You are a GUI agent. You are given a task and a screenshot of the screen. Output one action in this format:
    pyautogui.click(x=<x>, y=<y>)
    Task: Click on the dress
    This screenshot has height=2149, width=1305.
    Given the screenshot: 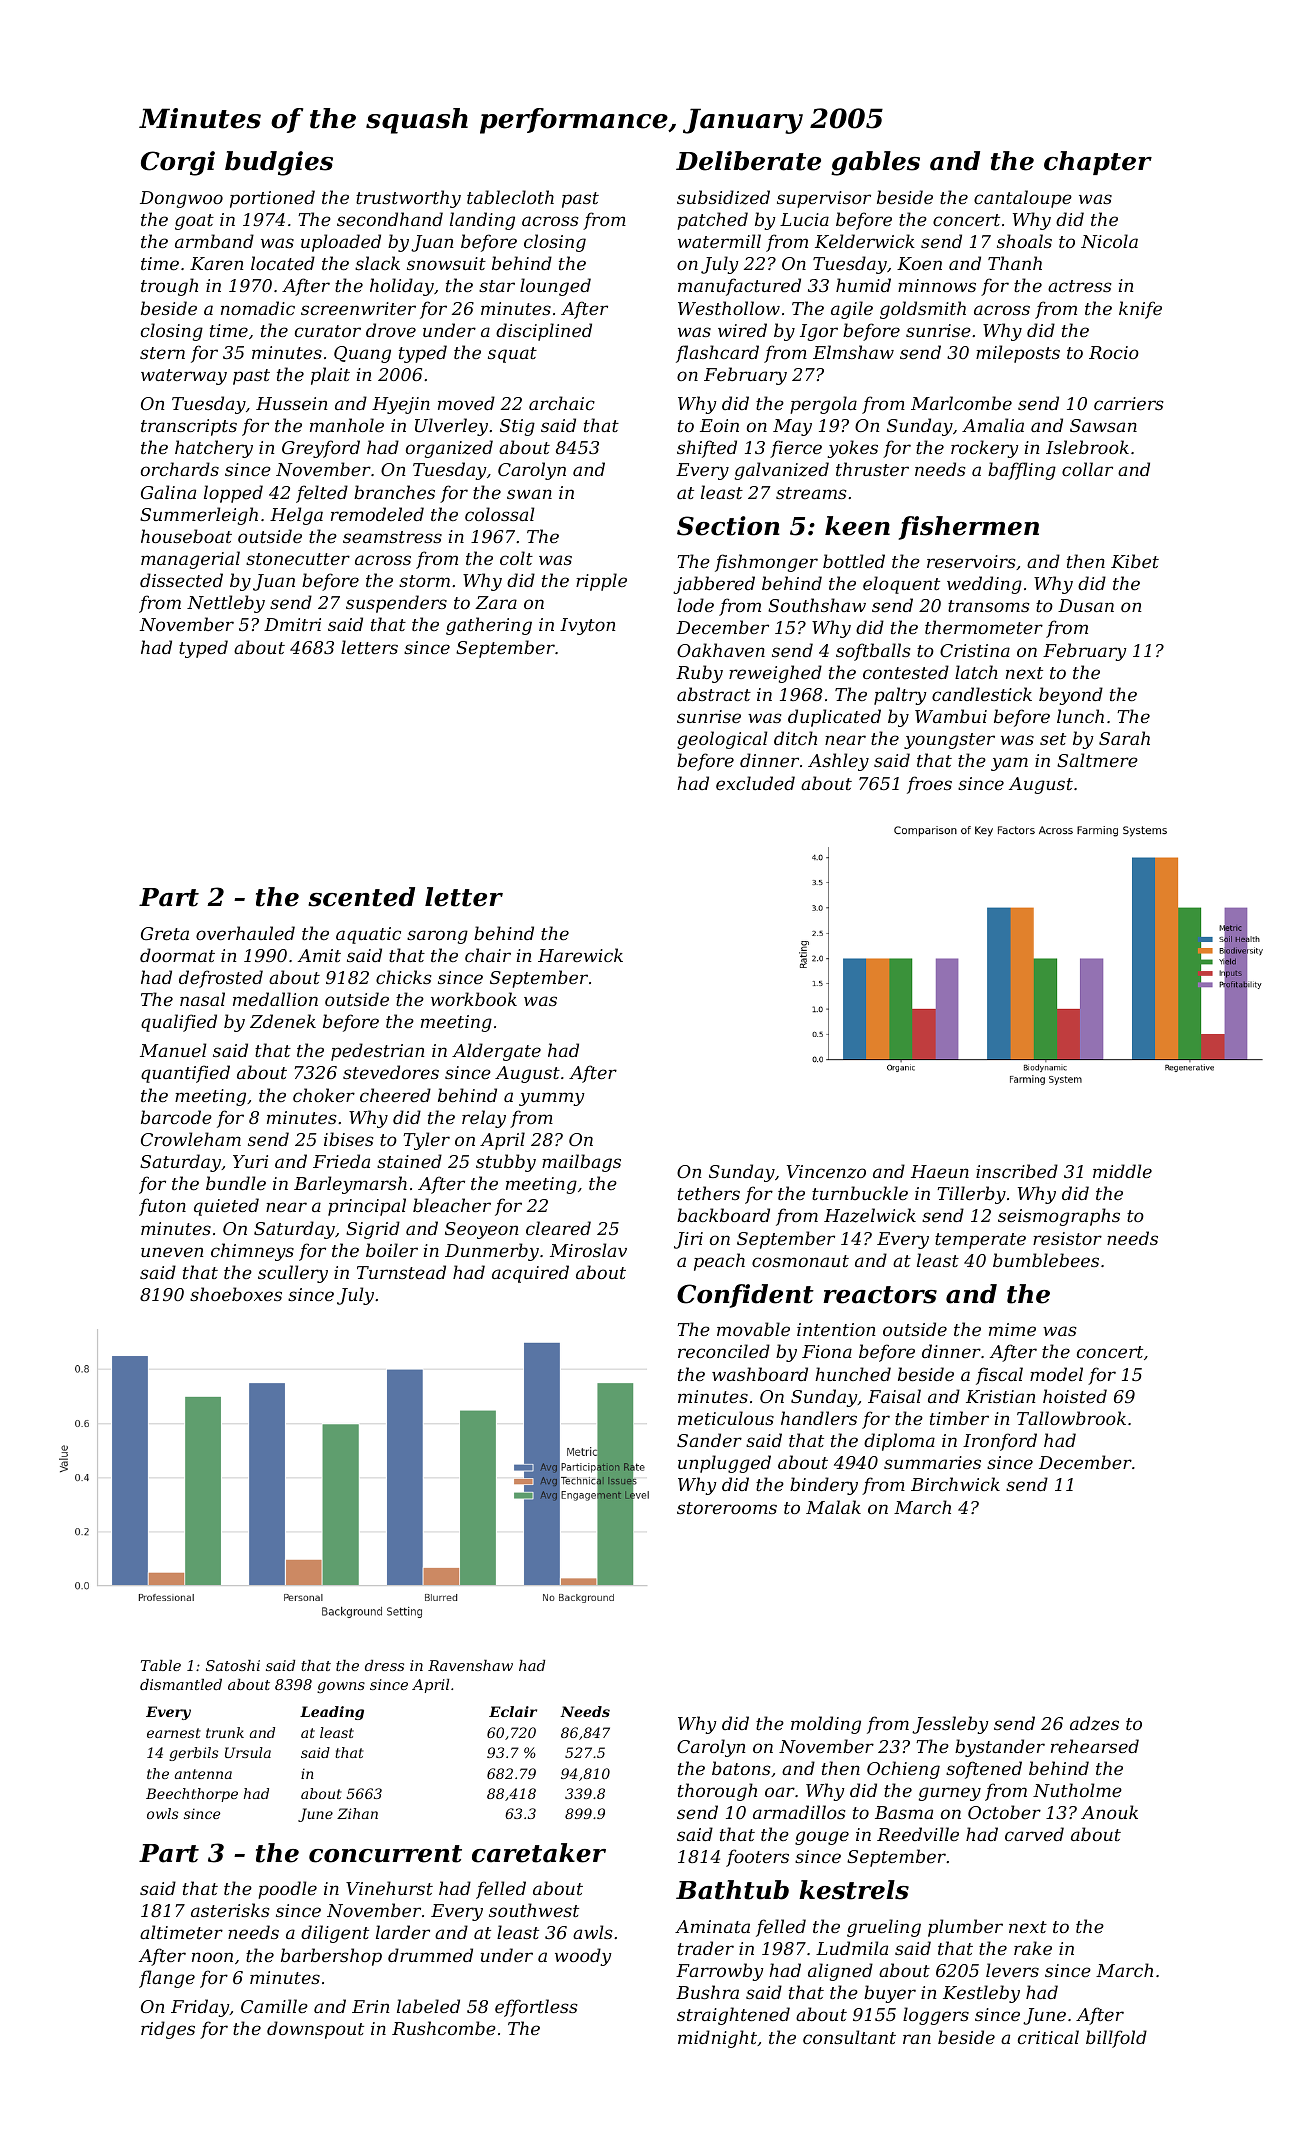 What is the action you would take?
    pyautogui.click(x=384, y=1665)
